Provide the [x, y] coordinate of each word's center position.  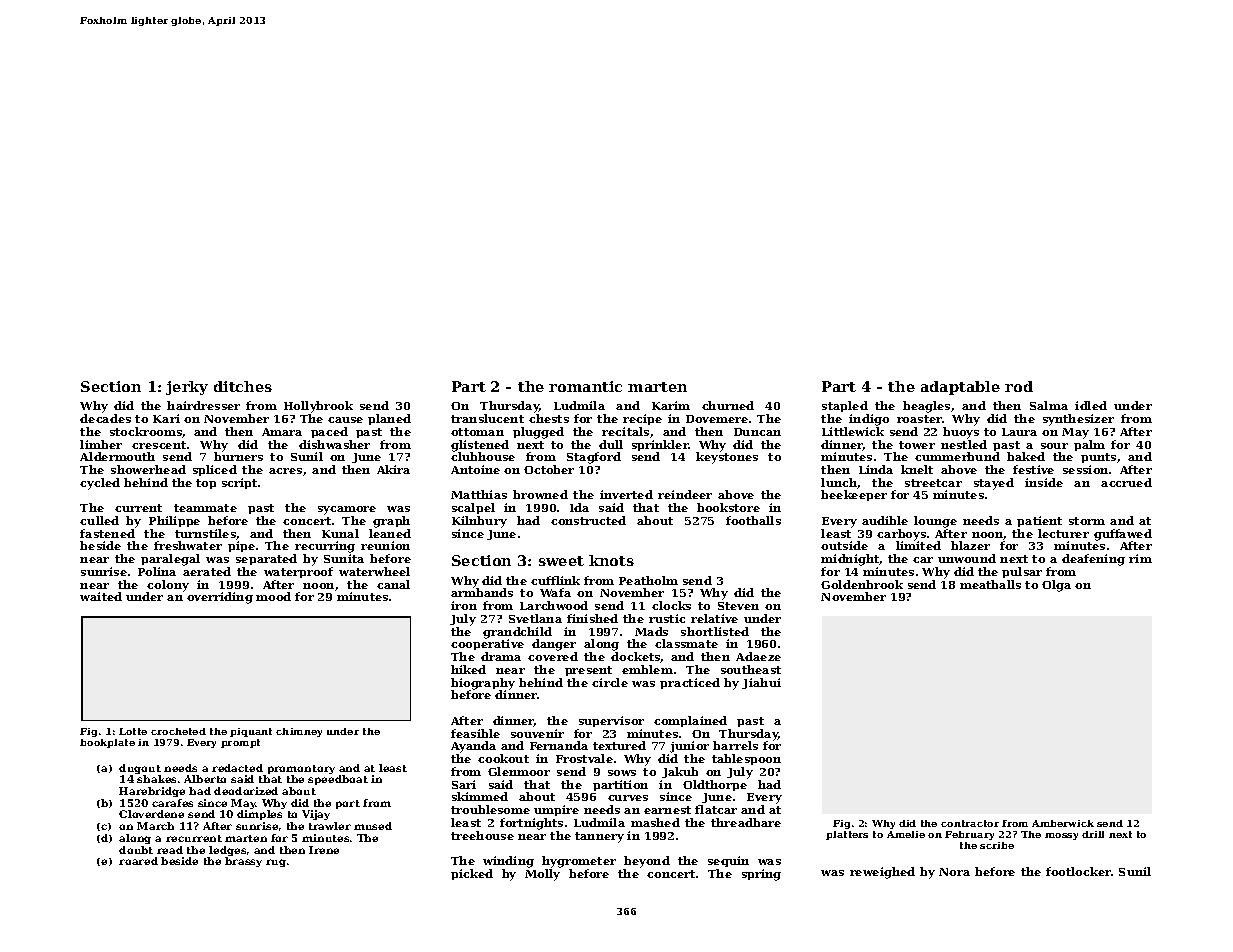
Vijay [316, 815]
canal [393, 584]
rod [1019, 386]
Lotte [133, 731]
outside [844, 545]
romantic [585, 386]
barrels [735, 745]
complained [690, 721]
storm [1087, 521]
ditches [243, 386]
